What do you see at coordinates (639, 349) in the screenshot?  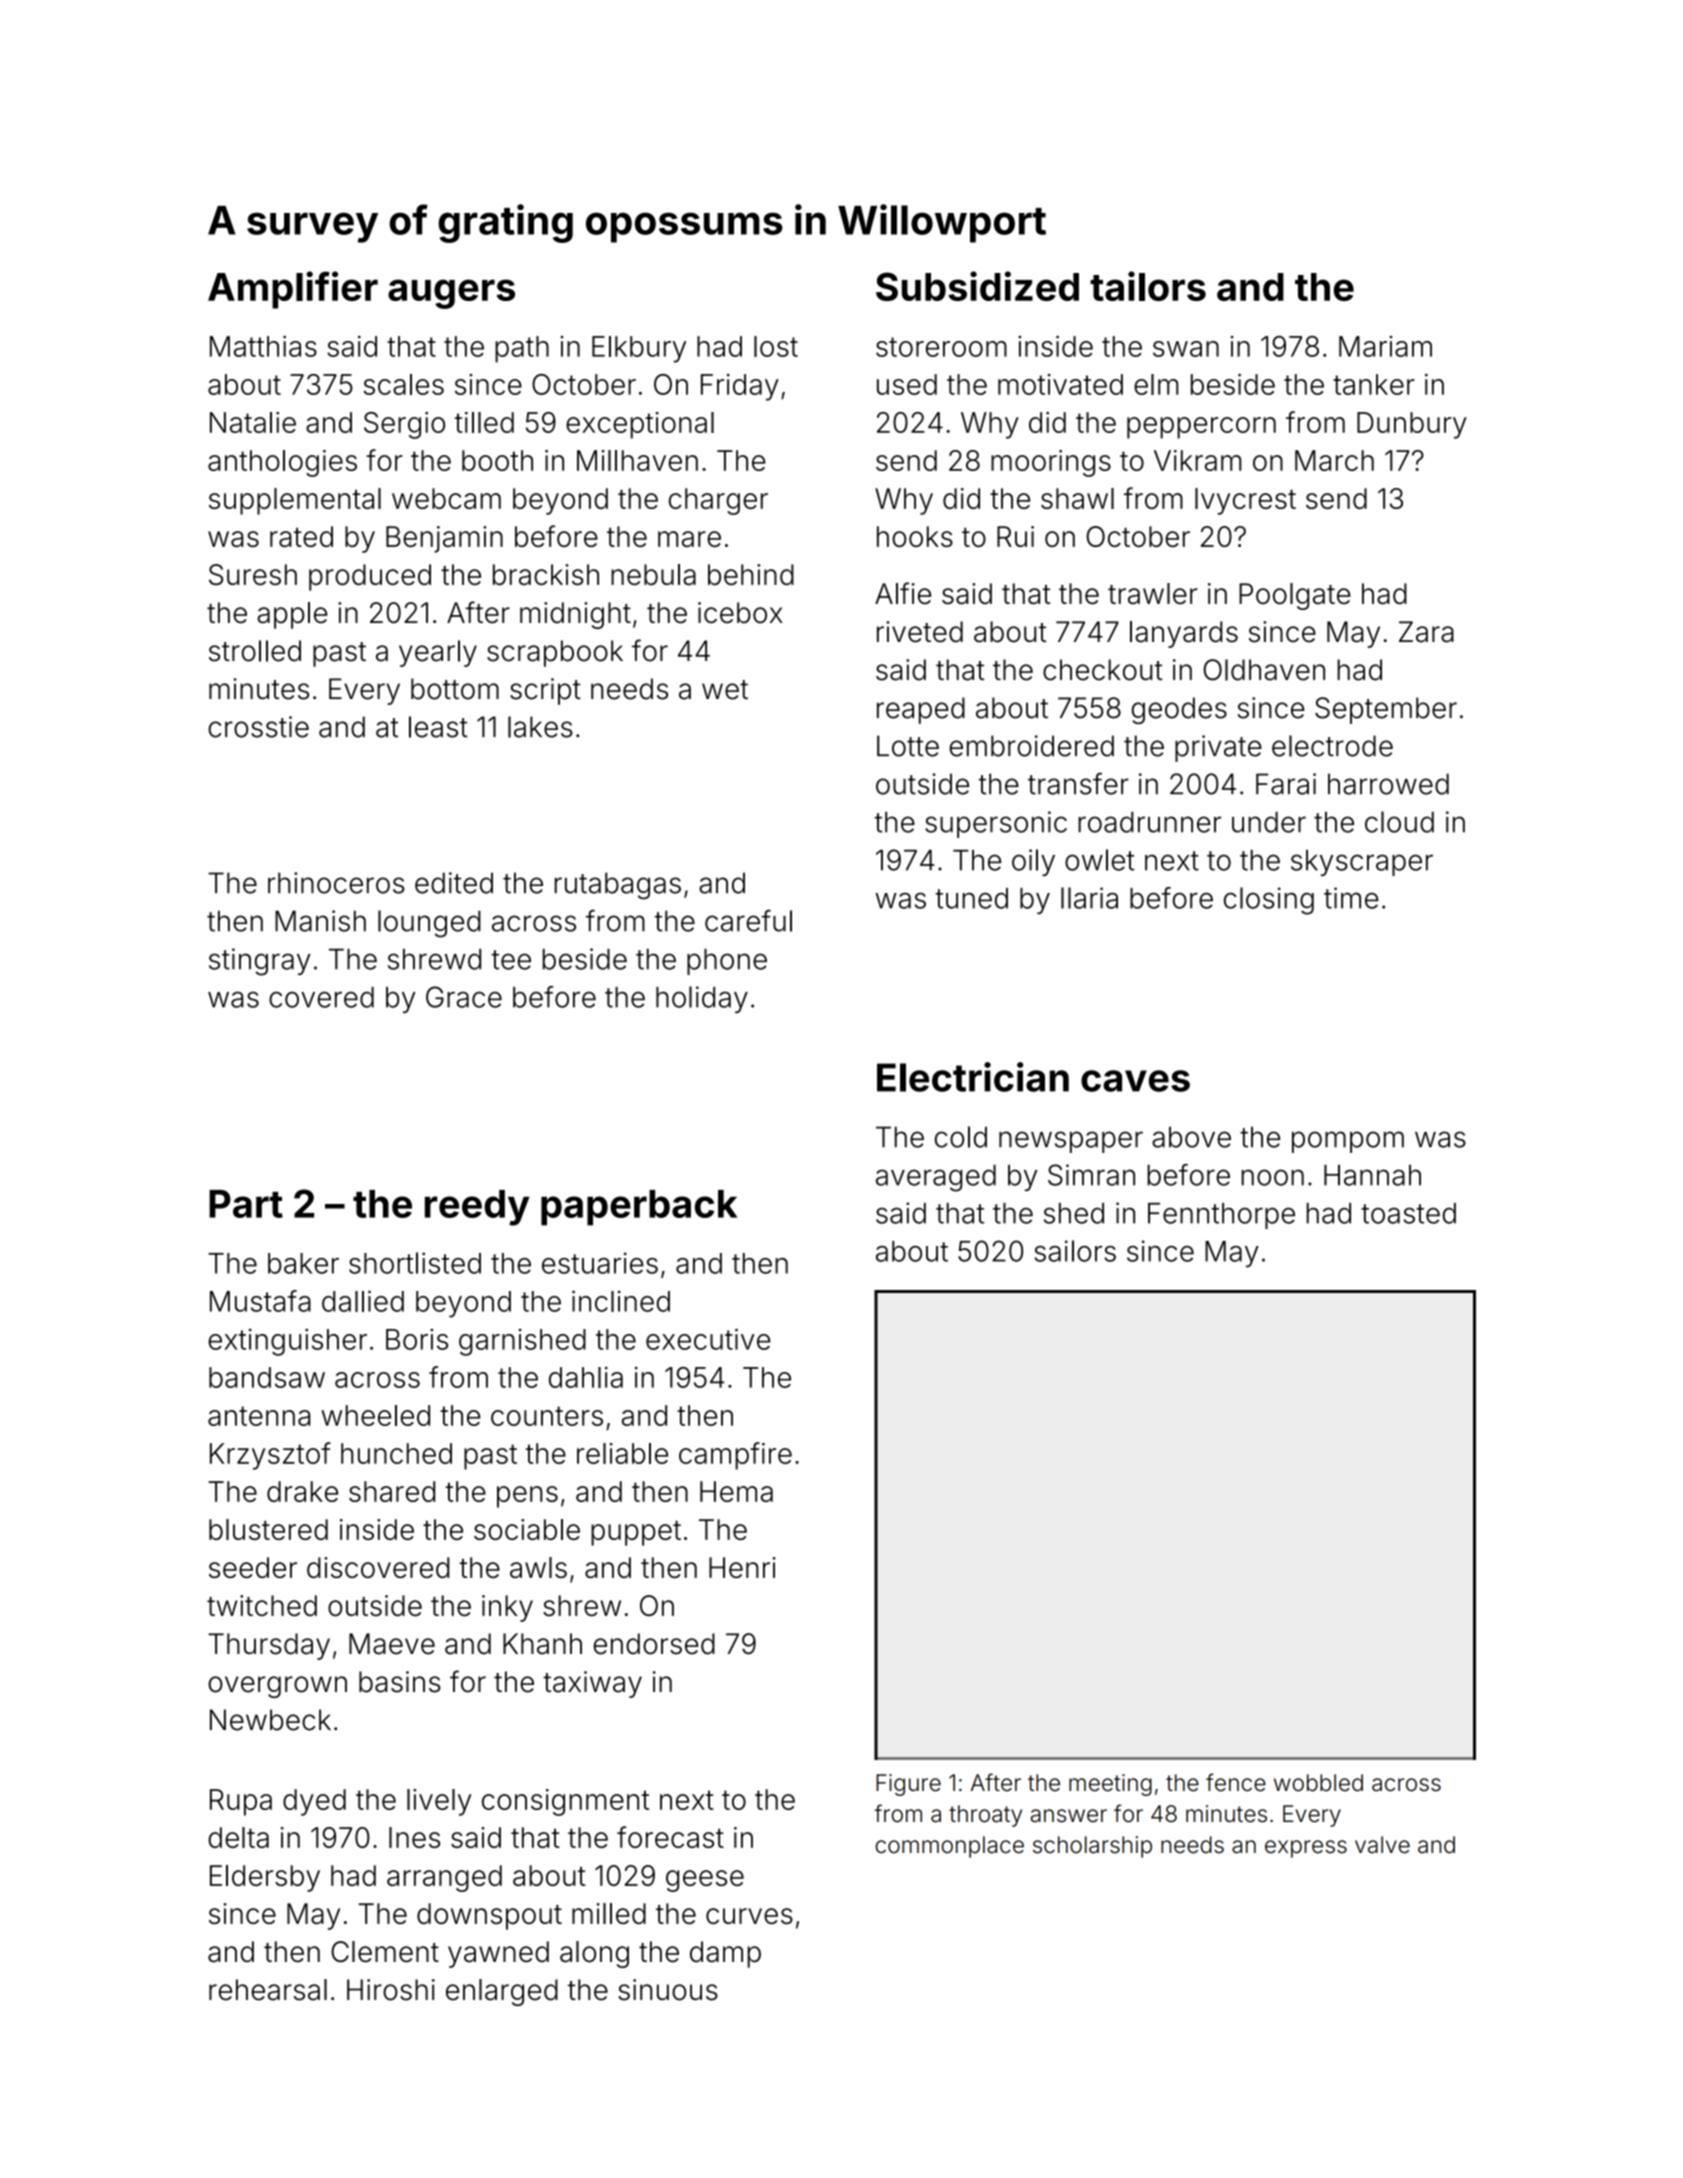 I see `Elkbury` at bounding box center [639, 349].
